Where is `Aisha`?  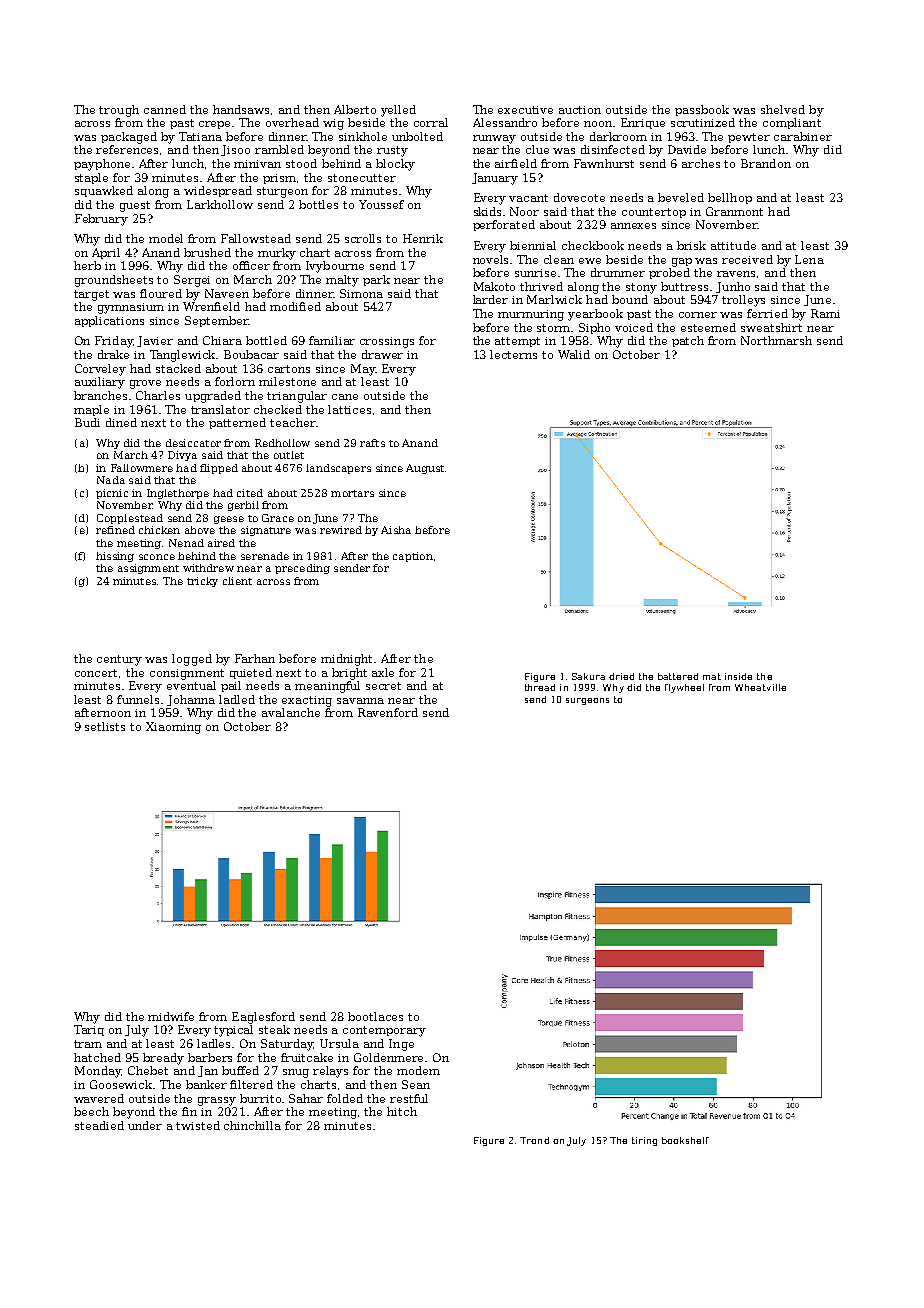
Aisha is located at coordinates (396, 530).
